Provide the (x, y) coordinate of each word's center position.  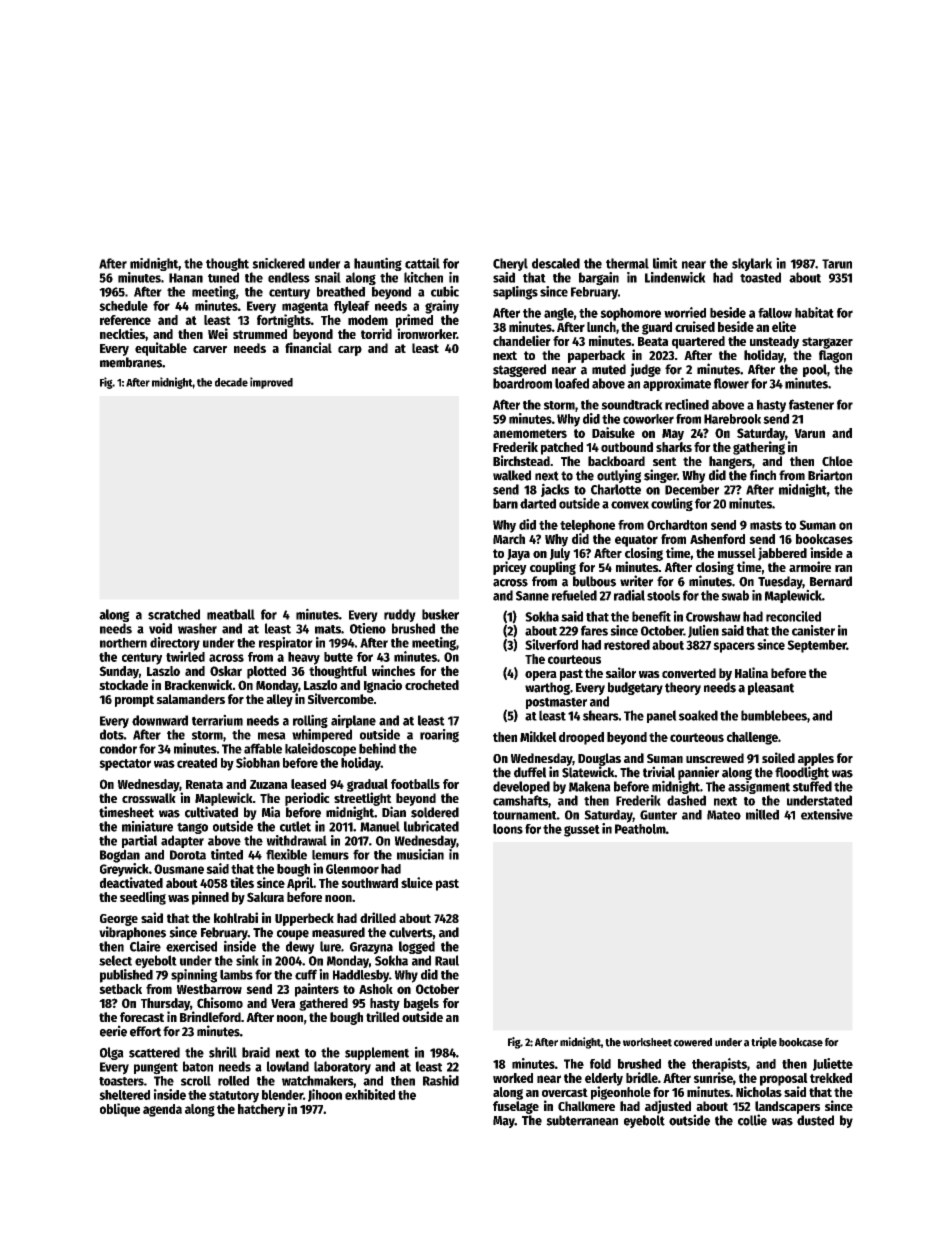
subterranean (582, 1120)
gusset (582, 831)
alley (279, 700)
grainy (442, 307)
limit (665, 263)
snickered (278, 263)
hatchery (261, 1110)
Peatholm (640, 829)
